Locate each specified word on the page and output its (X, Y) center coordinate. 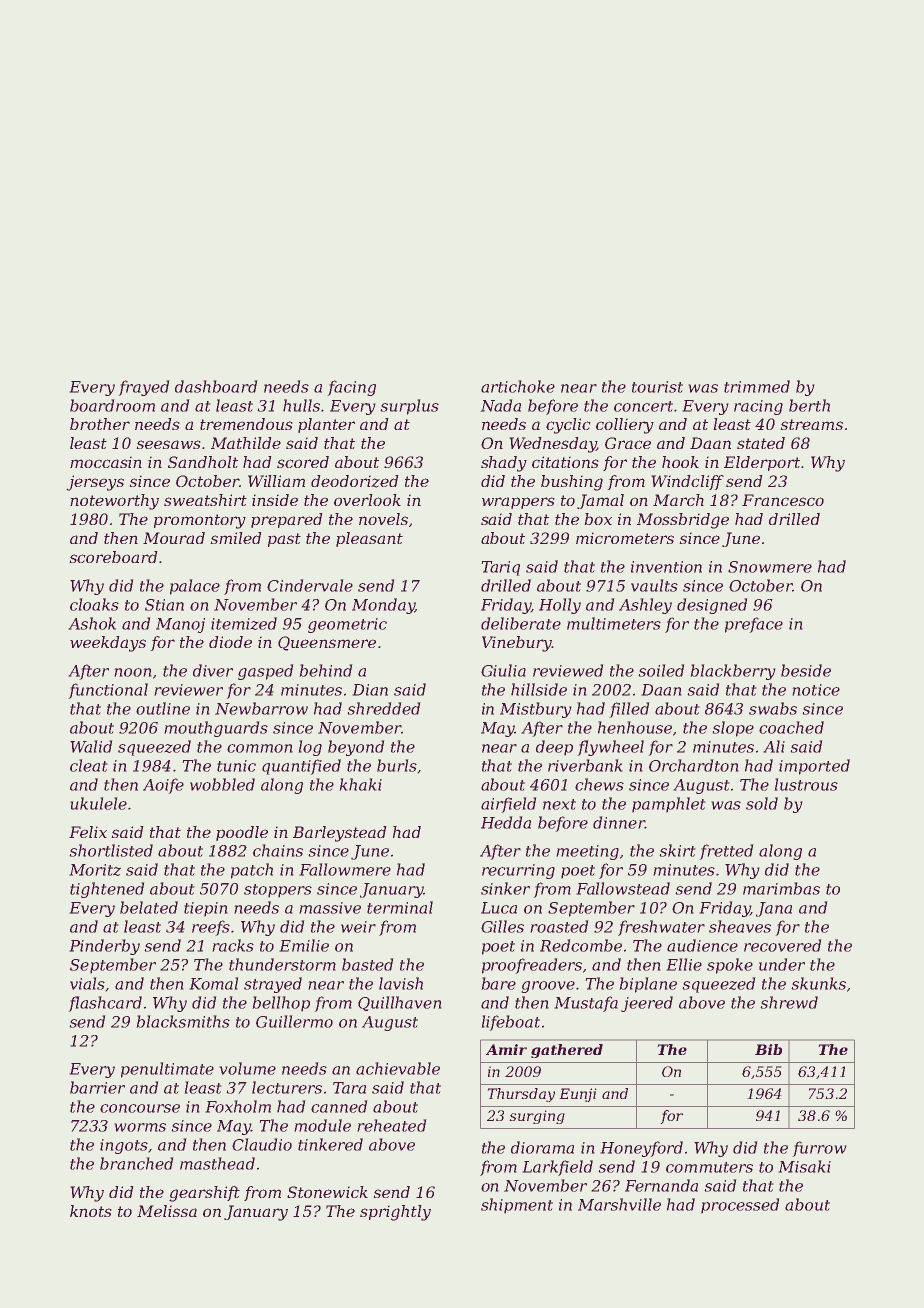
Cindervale (310, 585)
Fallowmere (345, 869)
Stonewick (327, 1192)
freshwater (661, 928)
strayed (273, 985)
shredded (384, 708)
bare (498, 983)
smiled (236, 538)
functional (108, 691)
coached (791, 727)
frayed (144, 388)
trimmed (757, 386)
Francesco (783, 500)
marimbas (781, 888)
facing (351, 388)
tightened (107, 890)
